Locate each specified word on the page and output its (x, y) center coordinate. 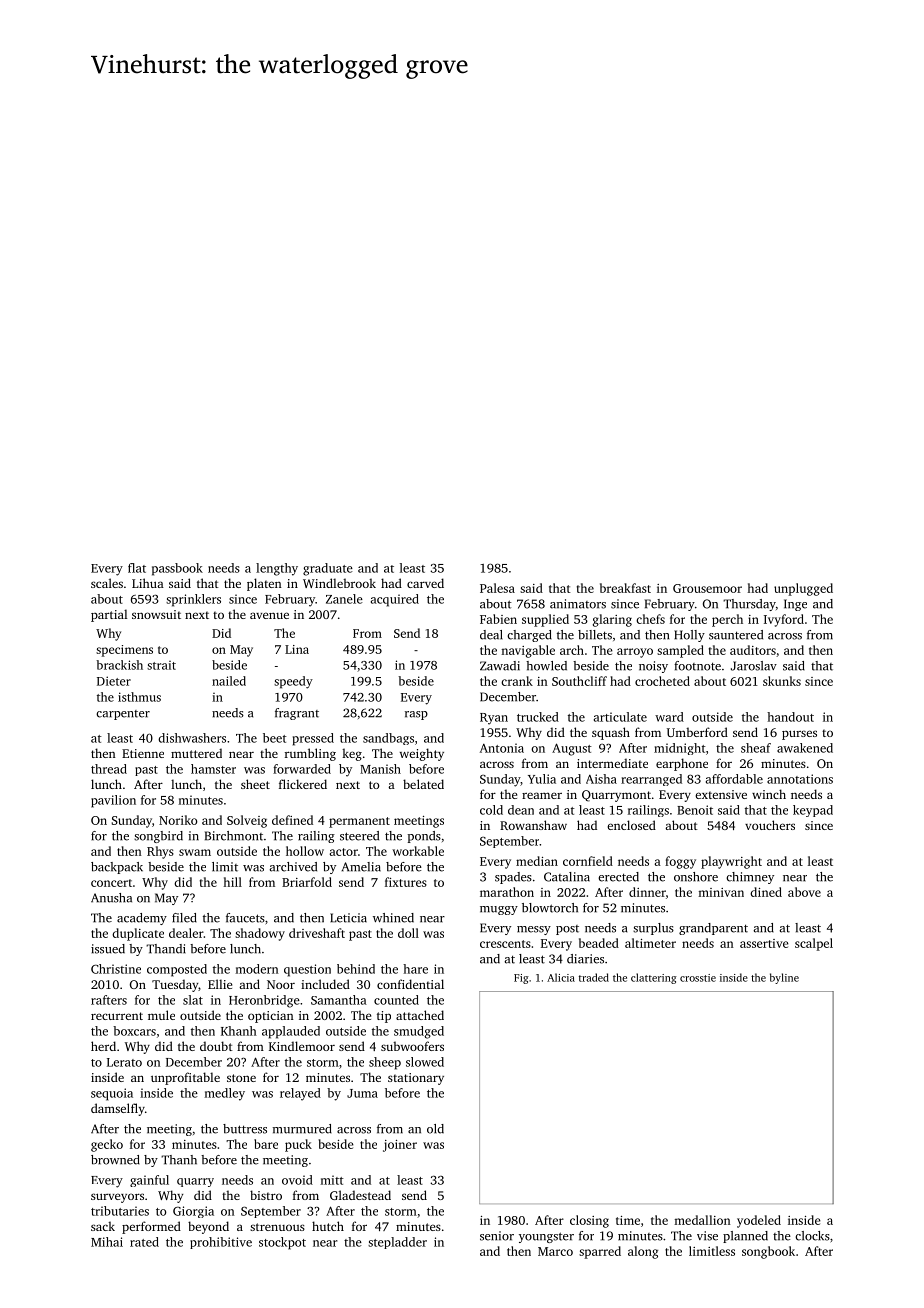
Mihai (107, 1242)
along (643, 1252)
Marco (555, 1251)
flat (137, 568)
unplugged (803, 589)
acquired (395, 600)
